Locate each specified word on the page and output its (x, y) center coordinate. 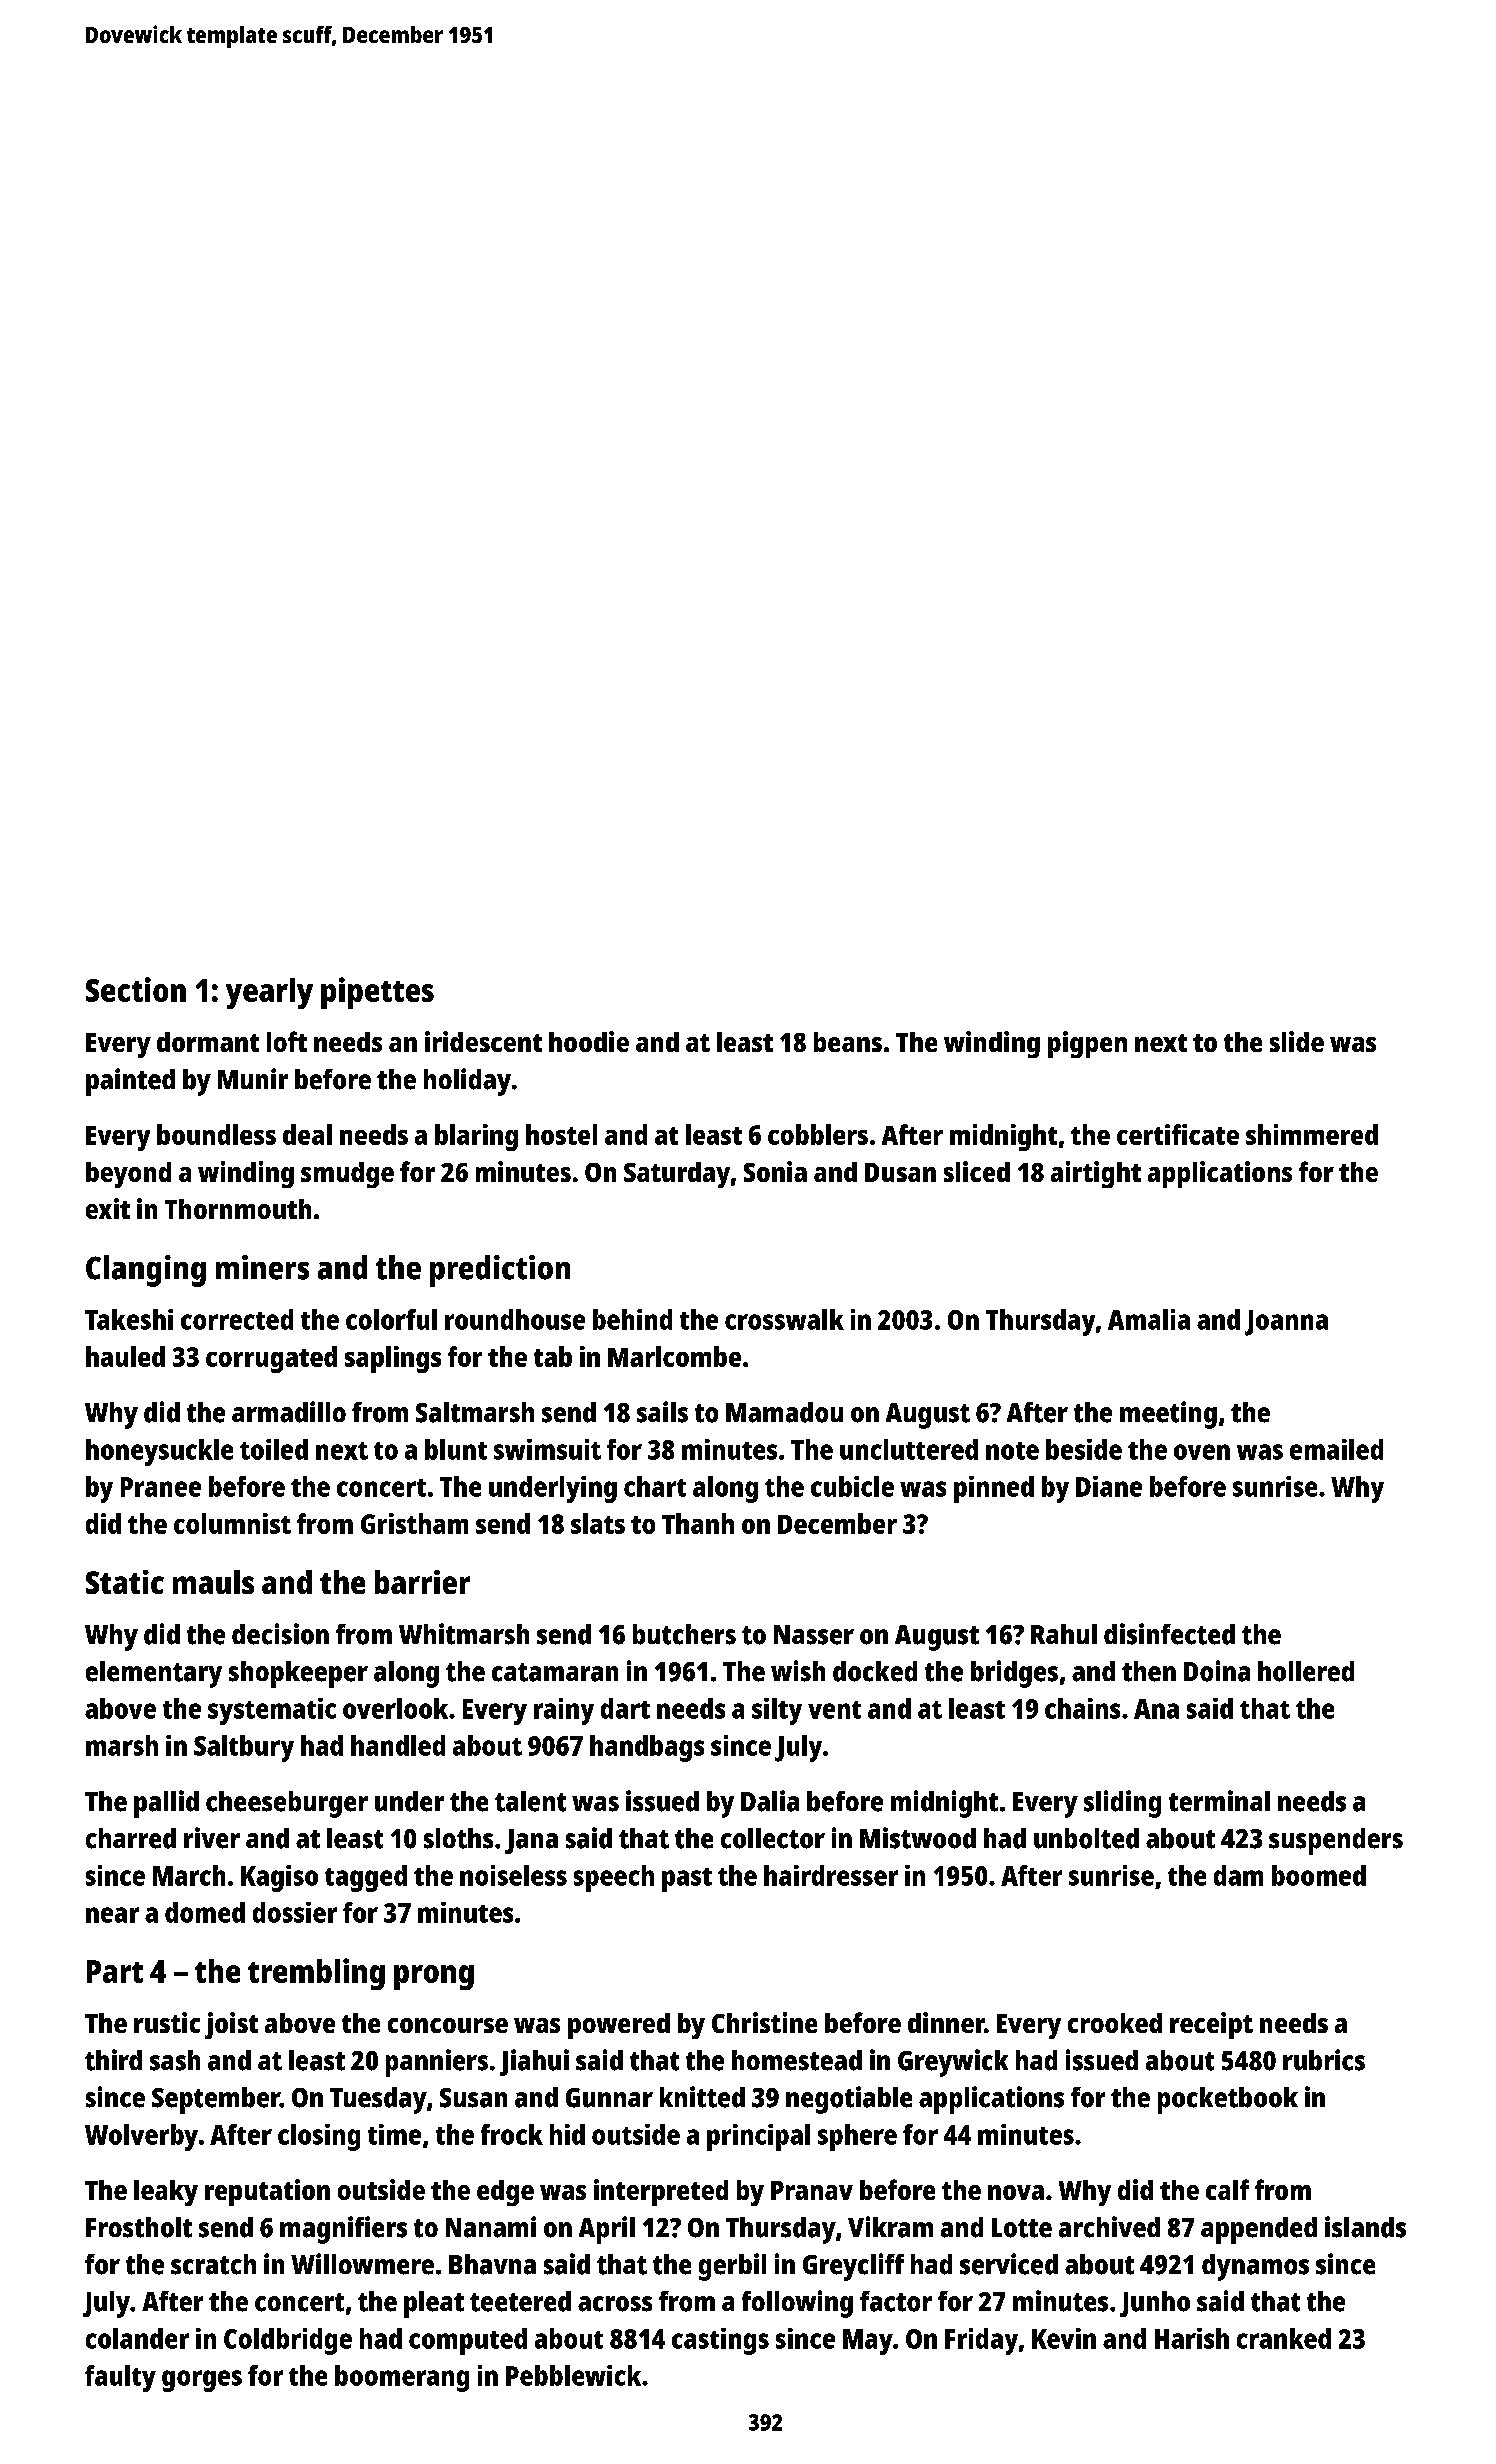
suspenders (1336, 1841)
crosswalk (784, 1319)
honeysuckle (159, 1452)
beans (848, 1042)
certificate (1178, 1134)
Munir (253, 1078)
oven (1202, 1452)
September (216, 2100)
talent (530, 1801)
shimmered (1312, 1134)
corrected (237, 1319)
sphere (857, 2137)
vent (834, 1710)
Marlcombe (674, 1356)
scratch (213, 2264)
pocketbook (1228, 2100)
